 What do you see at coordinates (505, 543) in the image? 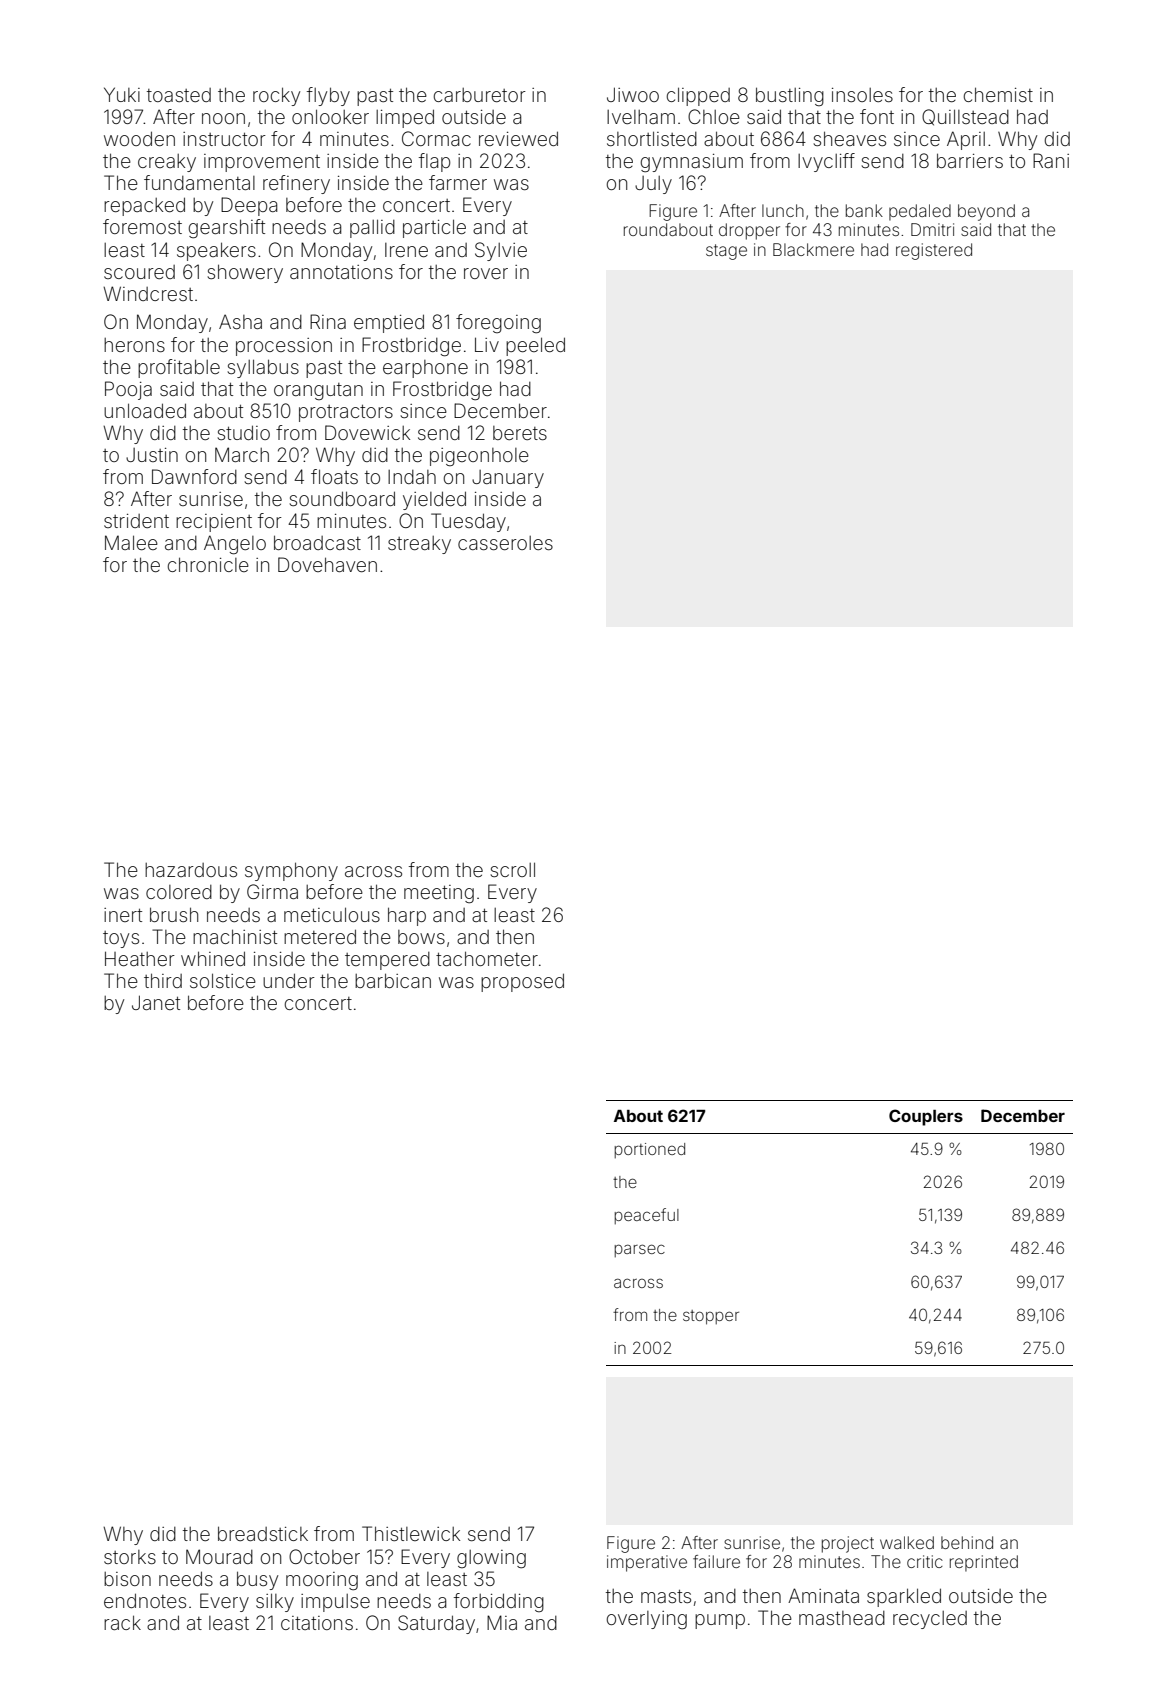
I see `casseroles` at bounding box center [505, 543].
